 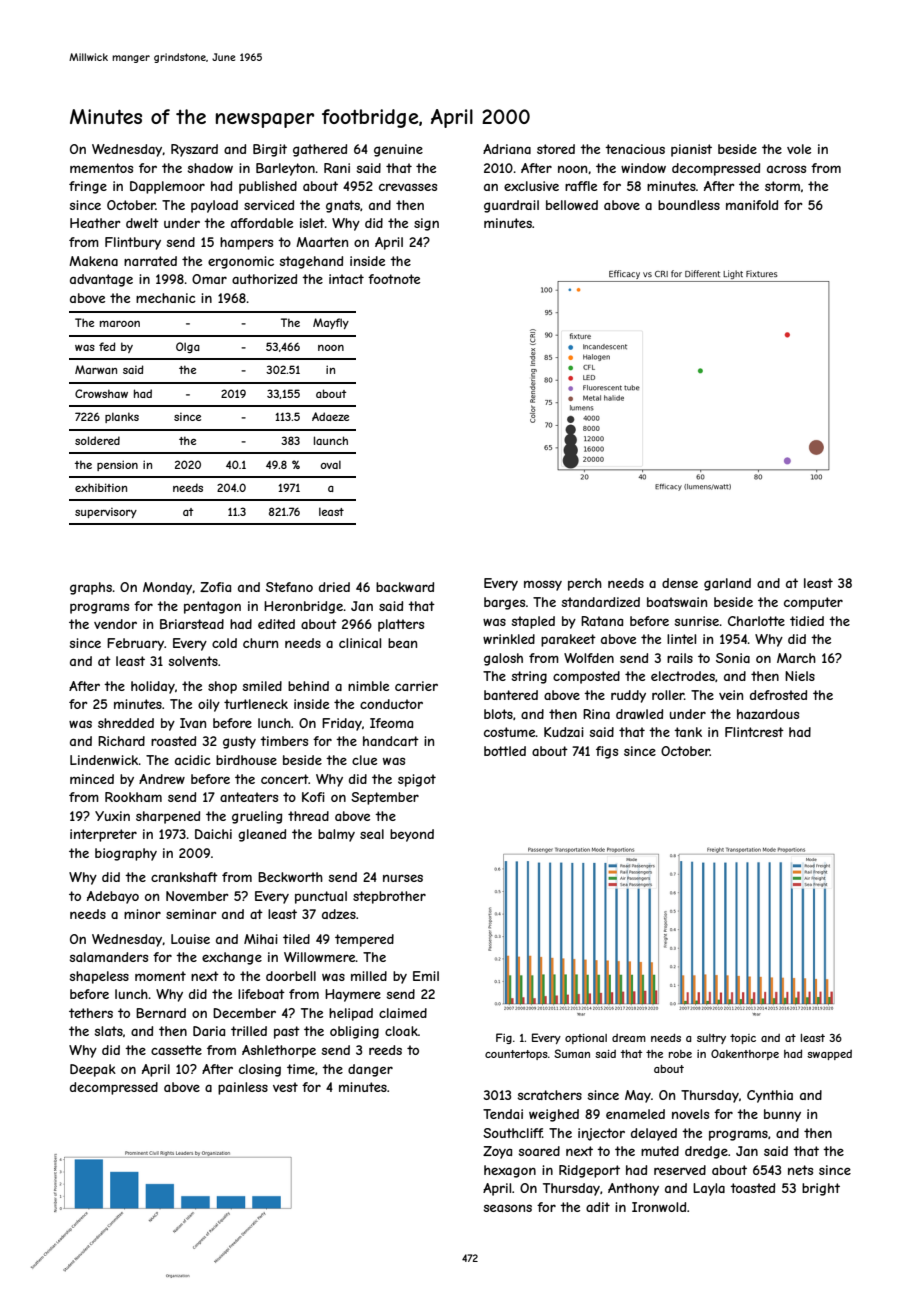 I want to click on Flintcrest, so click(x=754, y=732).
